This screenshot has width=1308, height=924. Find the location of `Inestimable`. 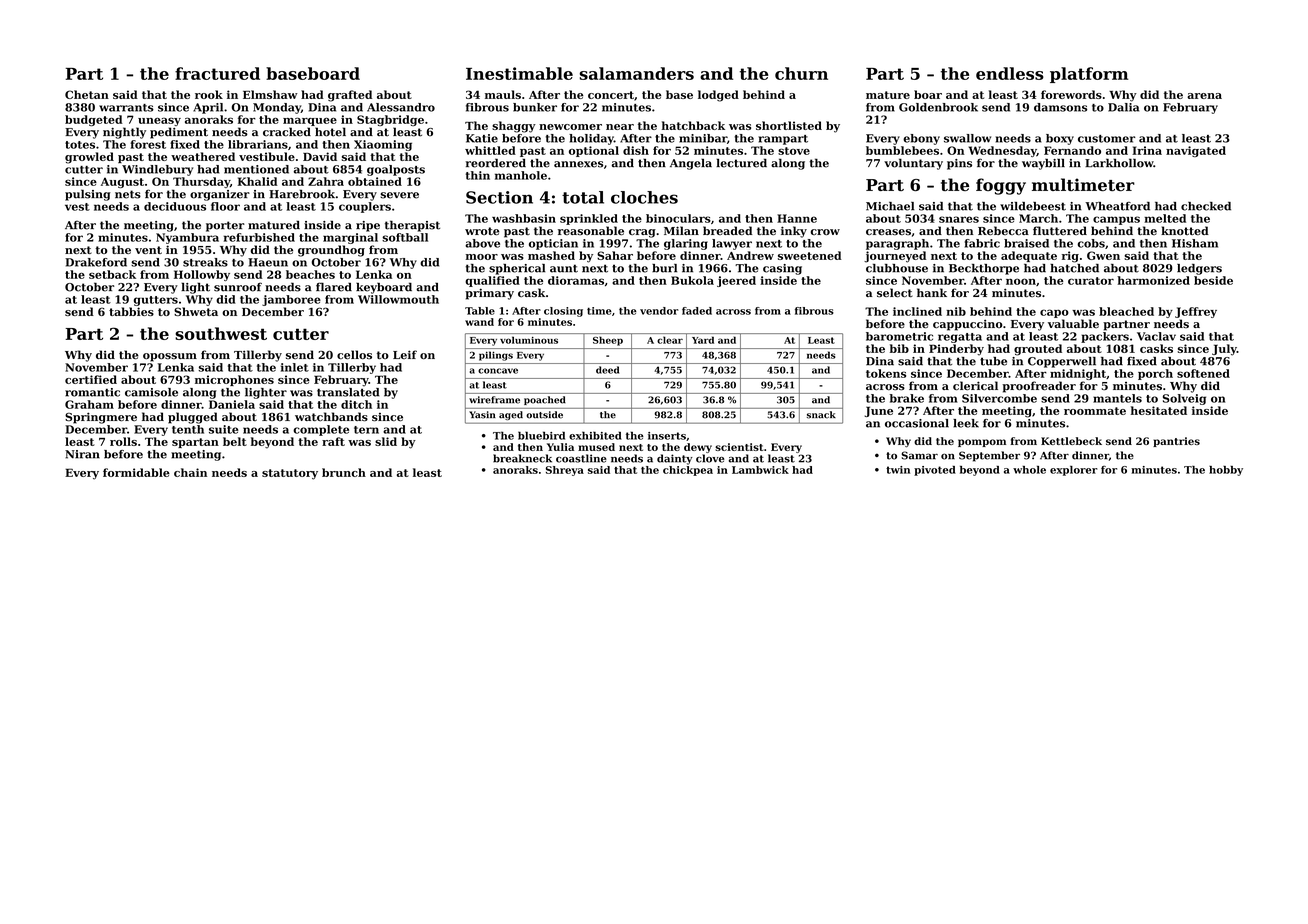

Inestimable is located at coordinates (519, 73).
